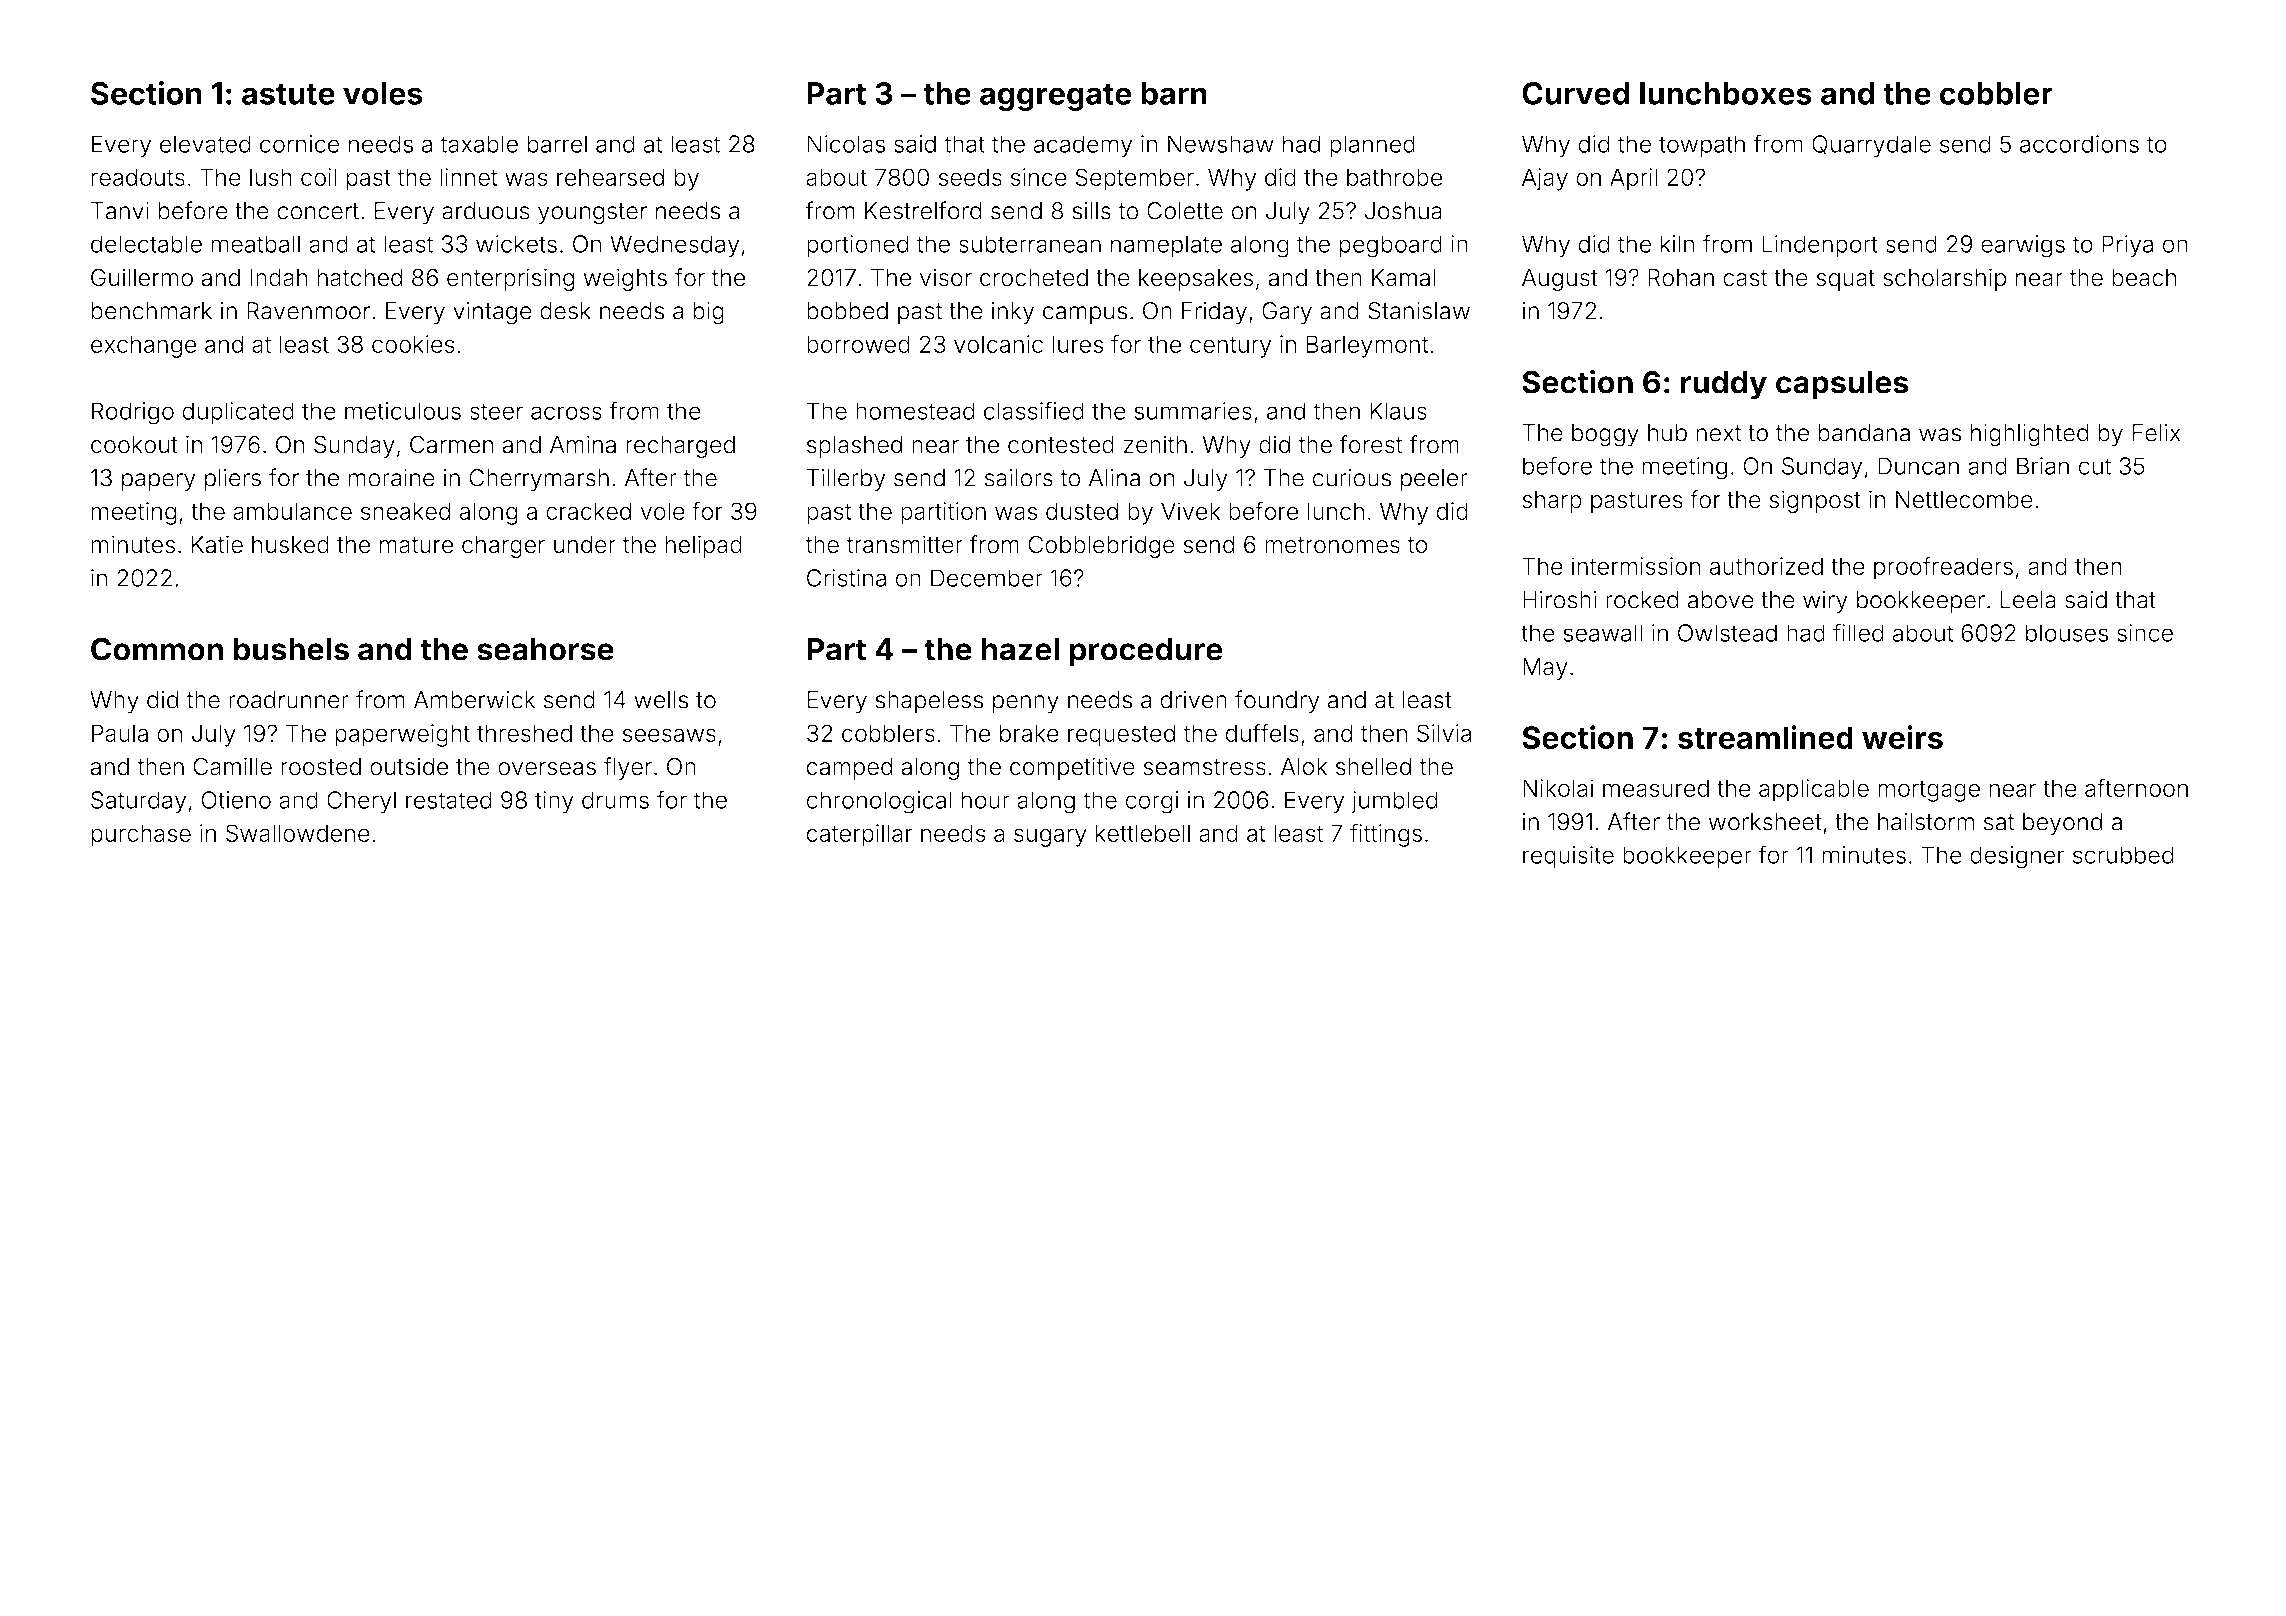  What do you see at coordinates (1678, 244) in the page?
I see `kiln` at bounding box center [1678, 244].
